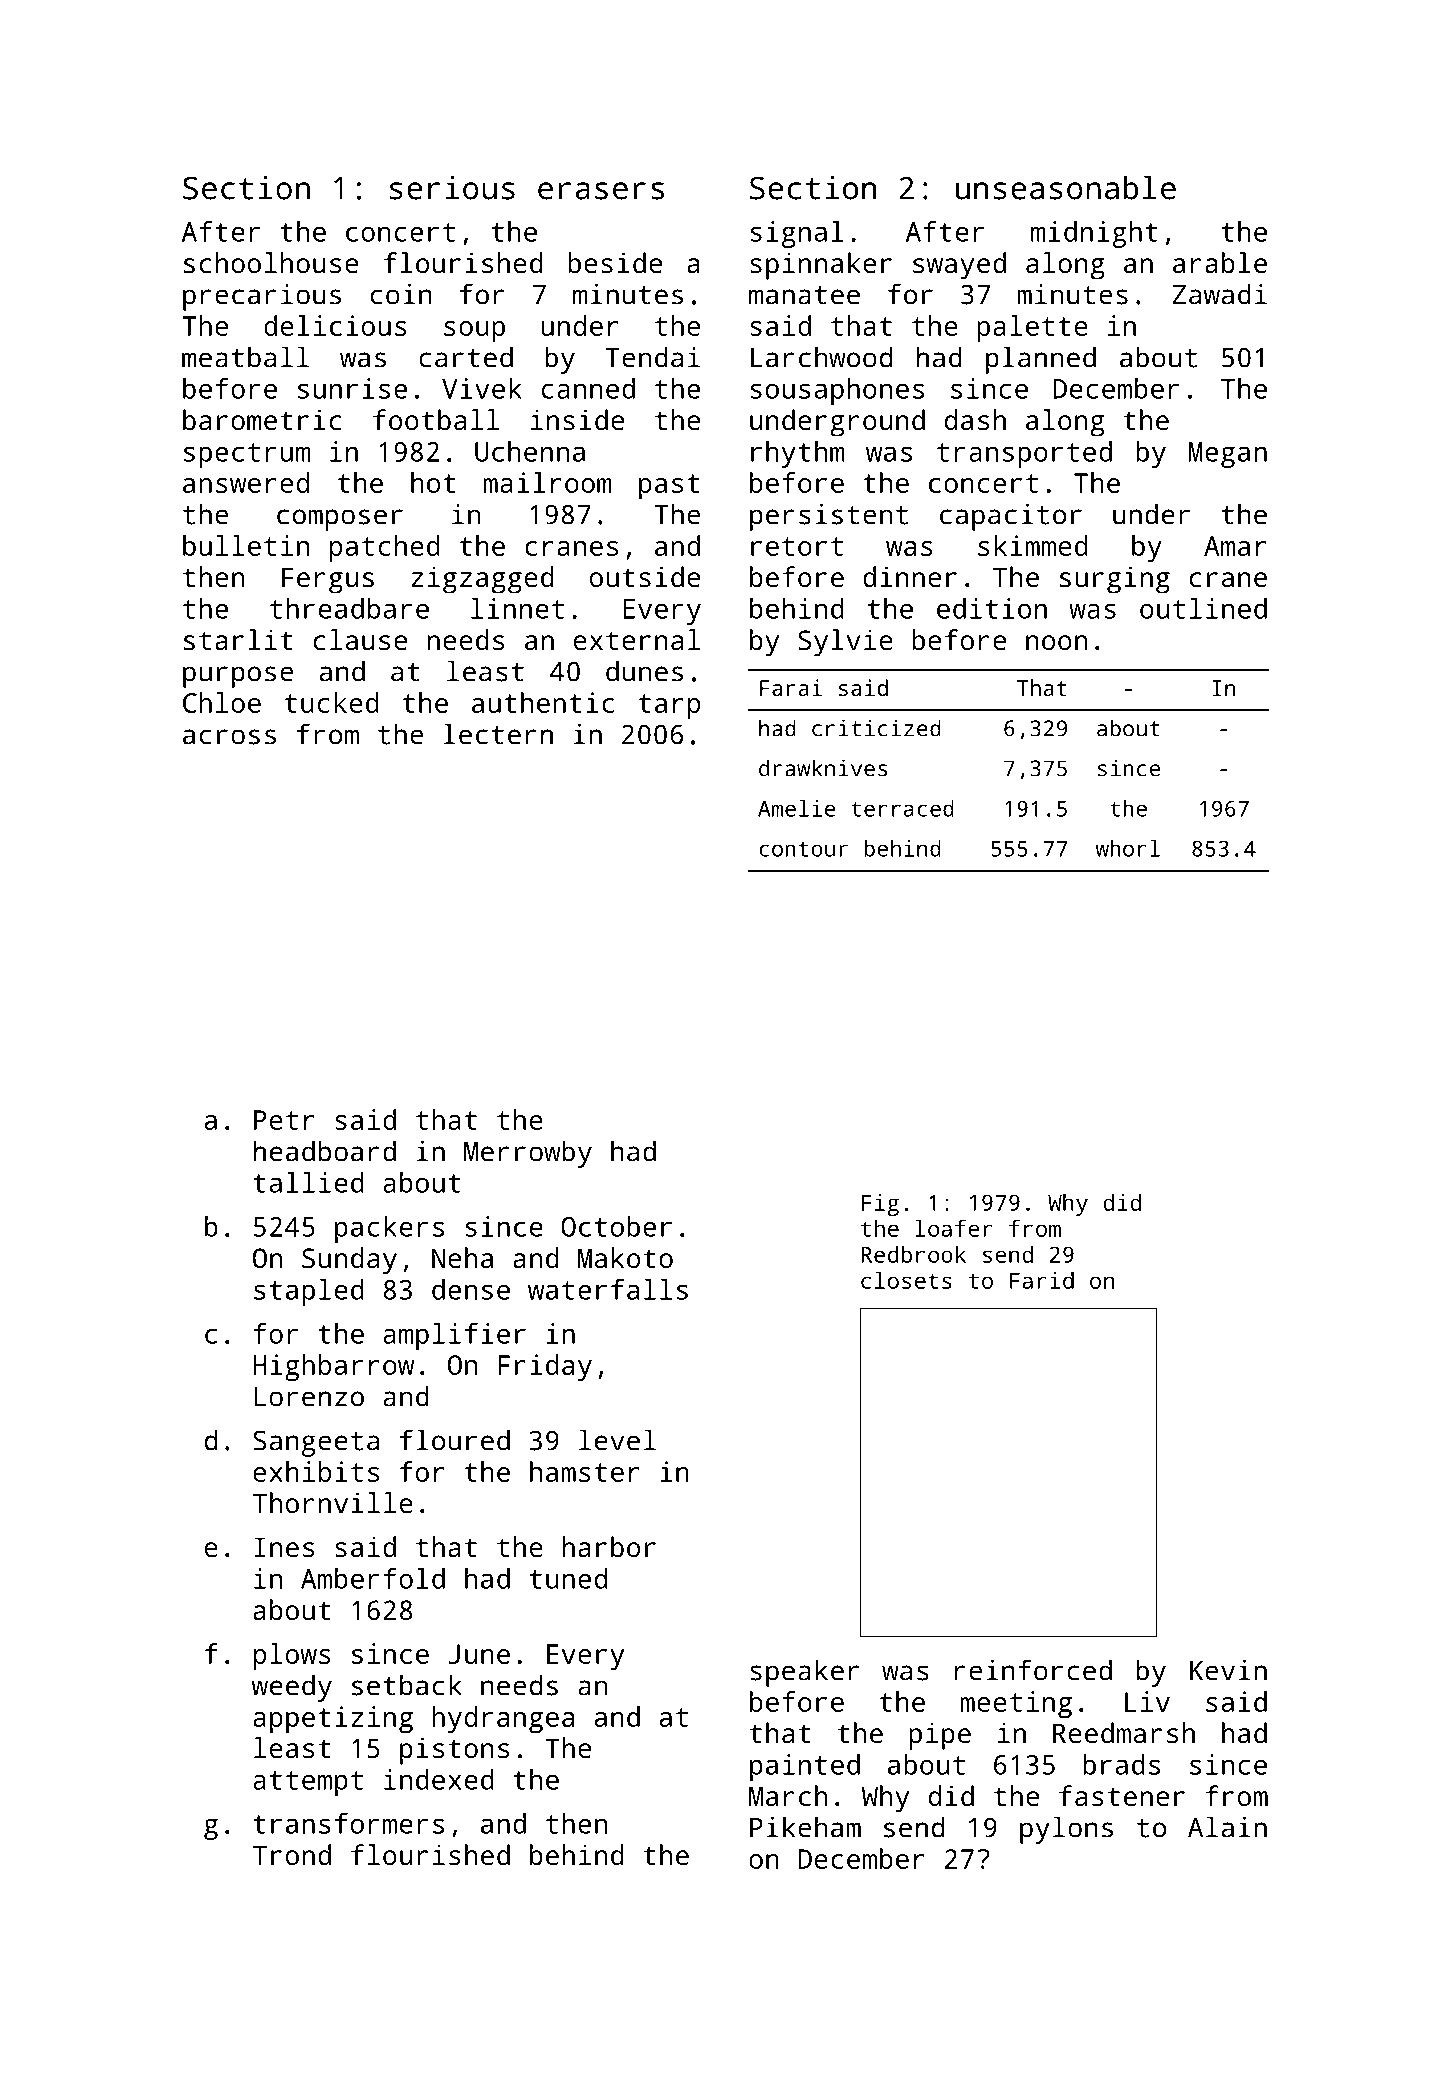  What do you see at coordinates (1032, 329) in the screenshot?
I see `palette` at bounding box center [1032, 329].
